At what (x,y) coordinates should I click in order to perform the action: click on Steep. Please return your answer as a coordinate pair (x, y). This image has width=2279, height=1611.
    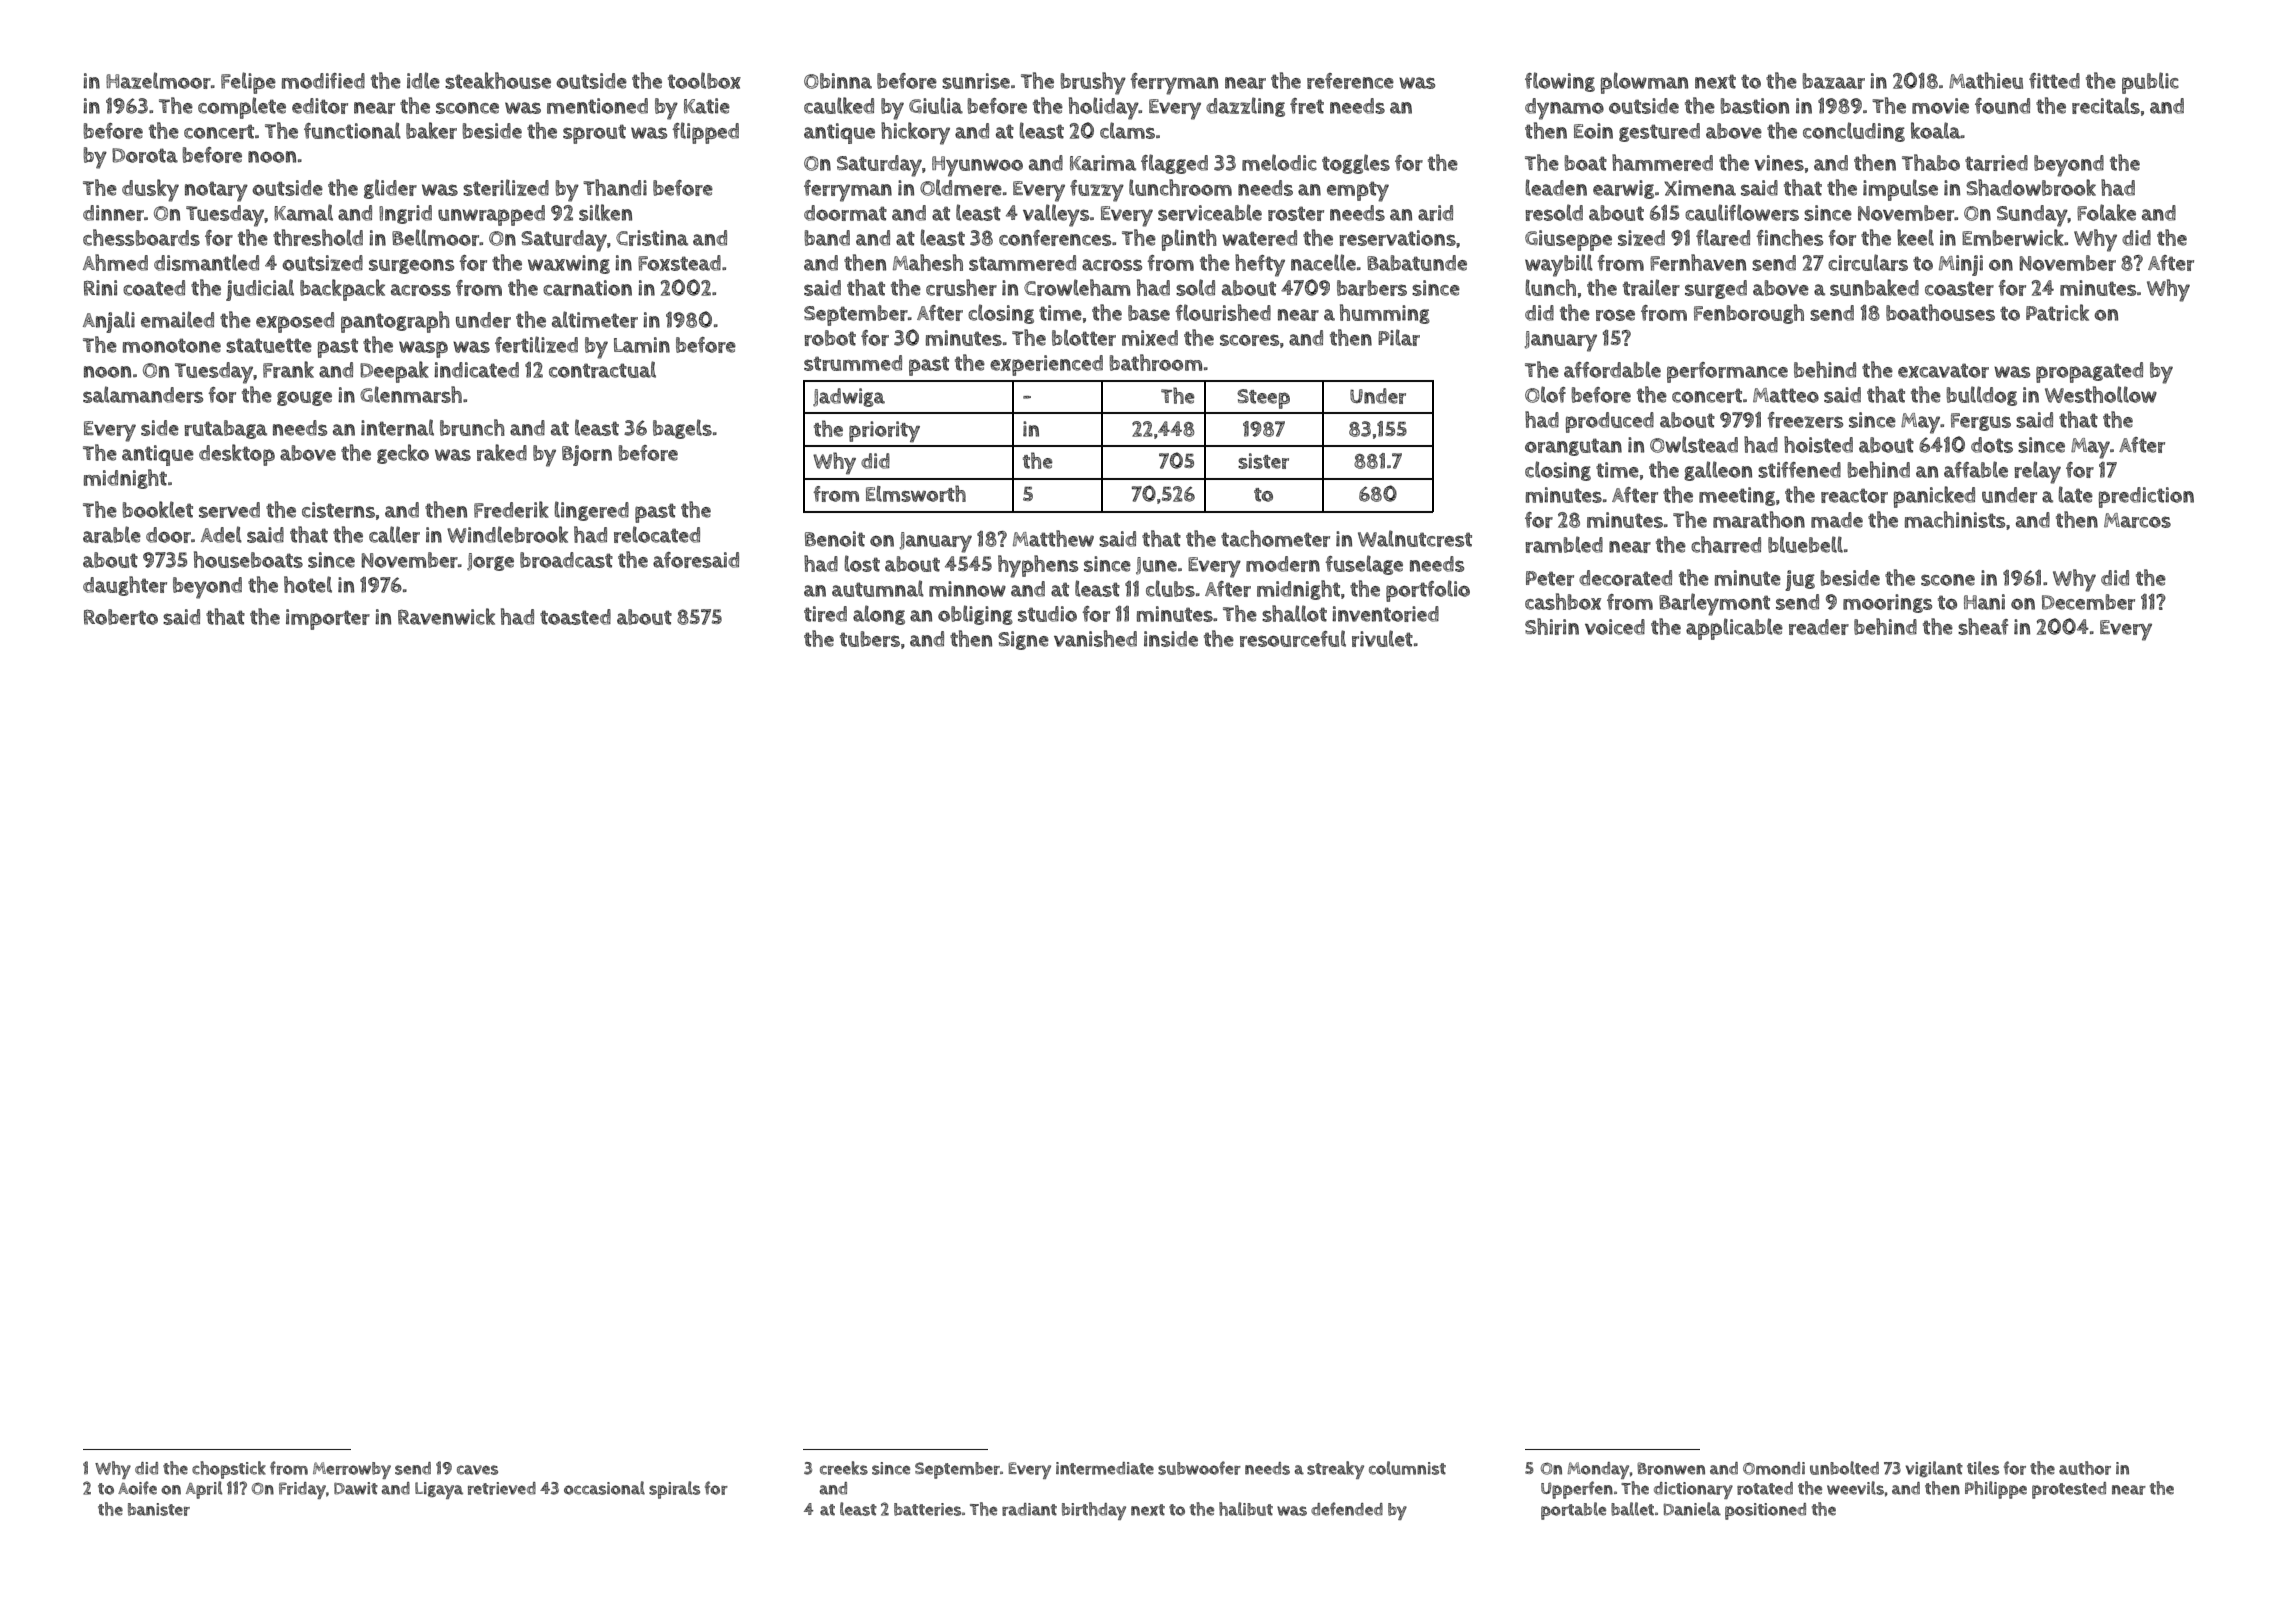
    Looking at the image, I should click on (1263, 399).
